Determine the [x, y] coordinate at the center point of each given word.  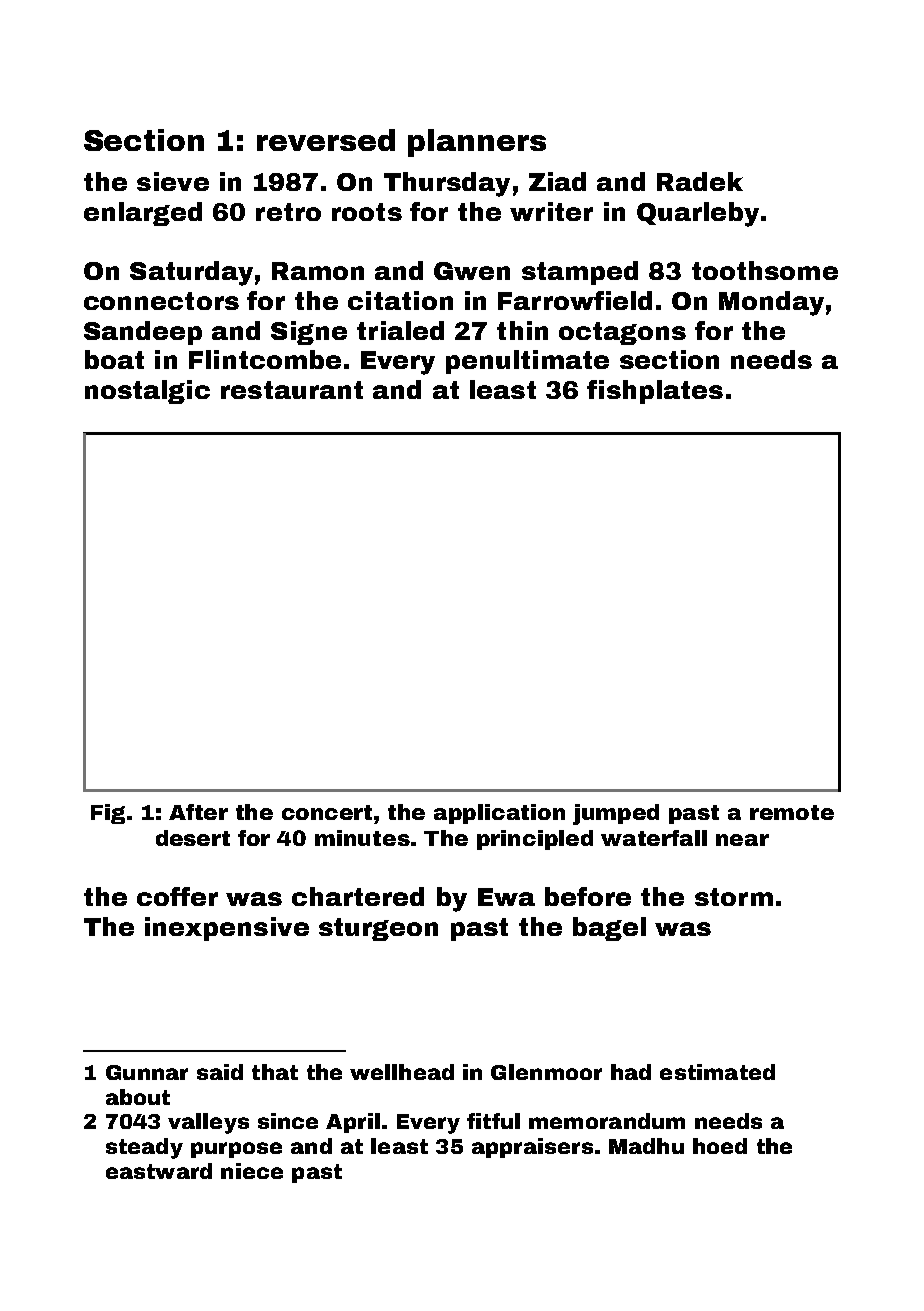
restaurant [292, 390]
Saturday [191, 273]
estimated [717, 1072]
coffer [177, 896]
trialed [400, 330]
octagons [622, 333]
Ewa [506, 897]
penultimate [527, 362]
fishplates [655, 392]
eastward [159, 1171]
